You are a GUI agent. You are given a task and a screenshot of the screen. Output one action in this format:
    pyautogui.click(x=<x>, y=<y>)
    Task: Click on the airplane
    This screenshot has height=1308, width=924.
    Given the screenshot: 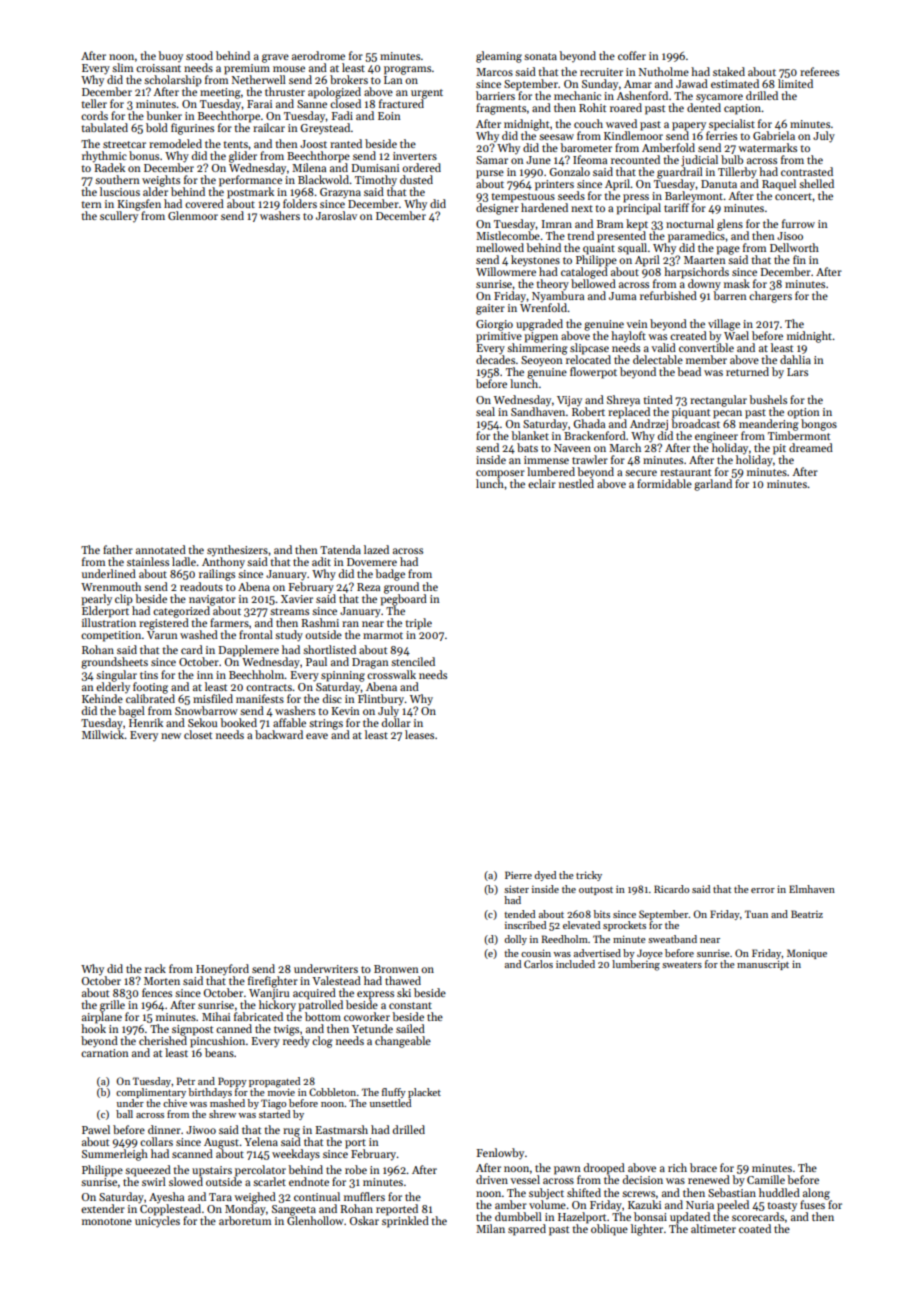 What is the action you would take?
    pyautogui.click(x=102, y=1018)
